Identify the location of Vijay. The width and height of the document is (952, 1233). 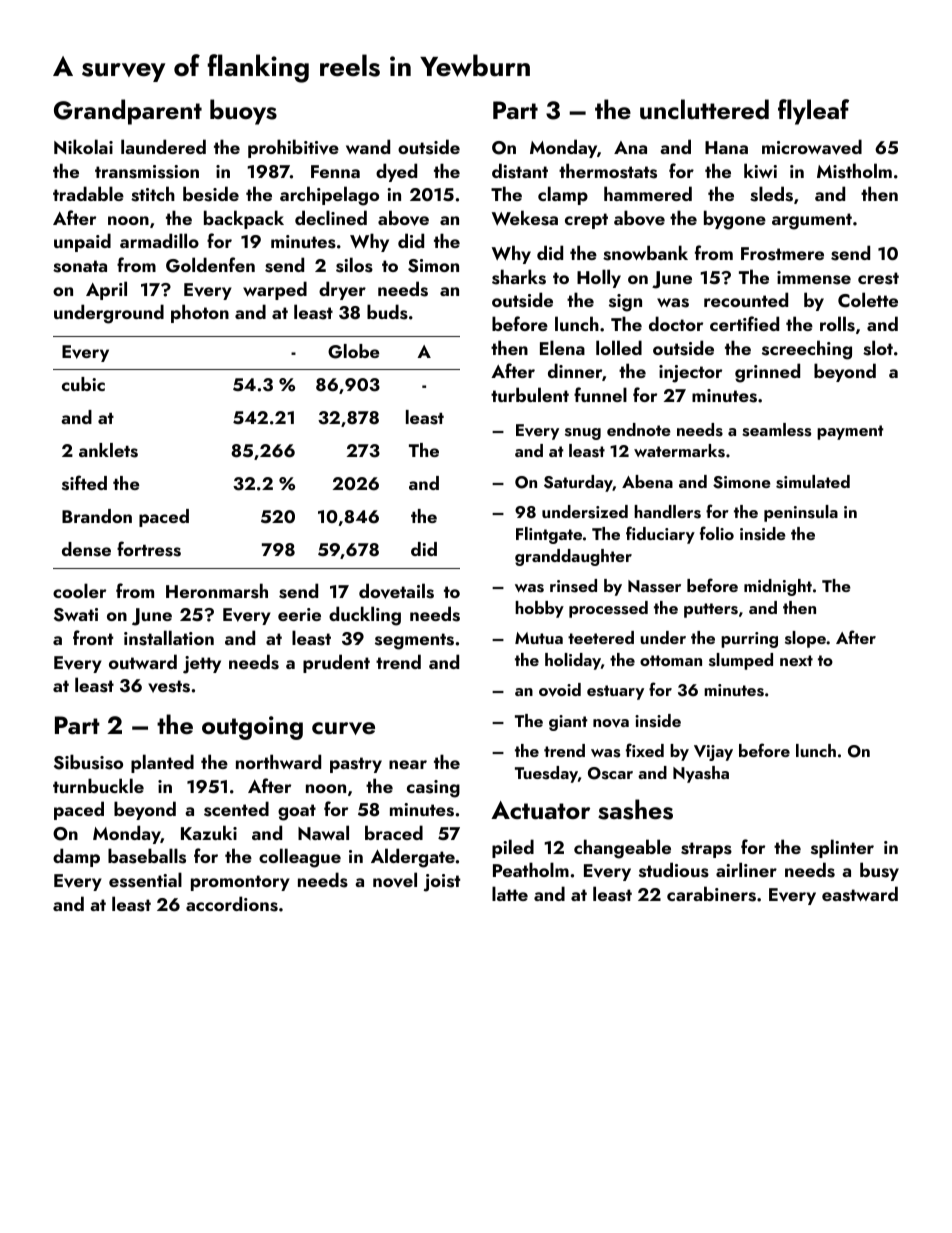
(713, 753).
